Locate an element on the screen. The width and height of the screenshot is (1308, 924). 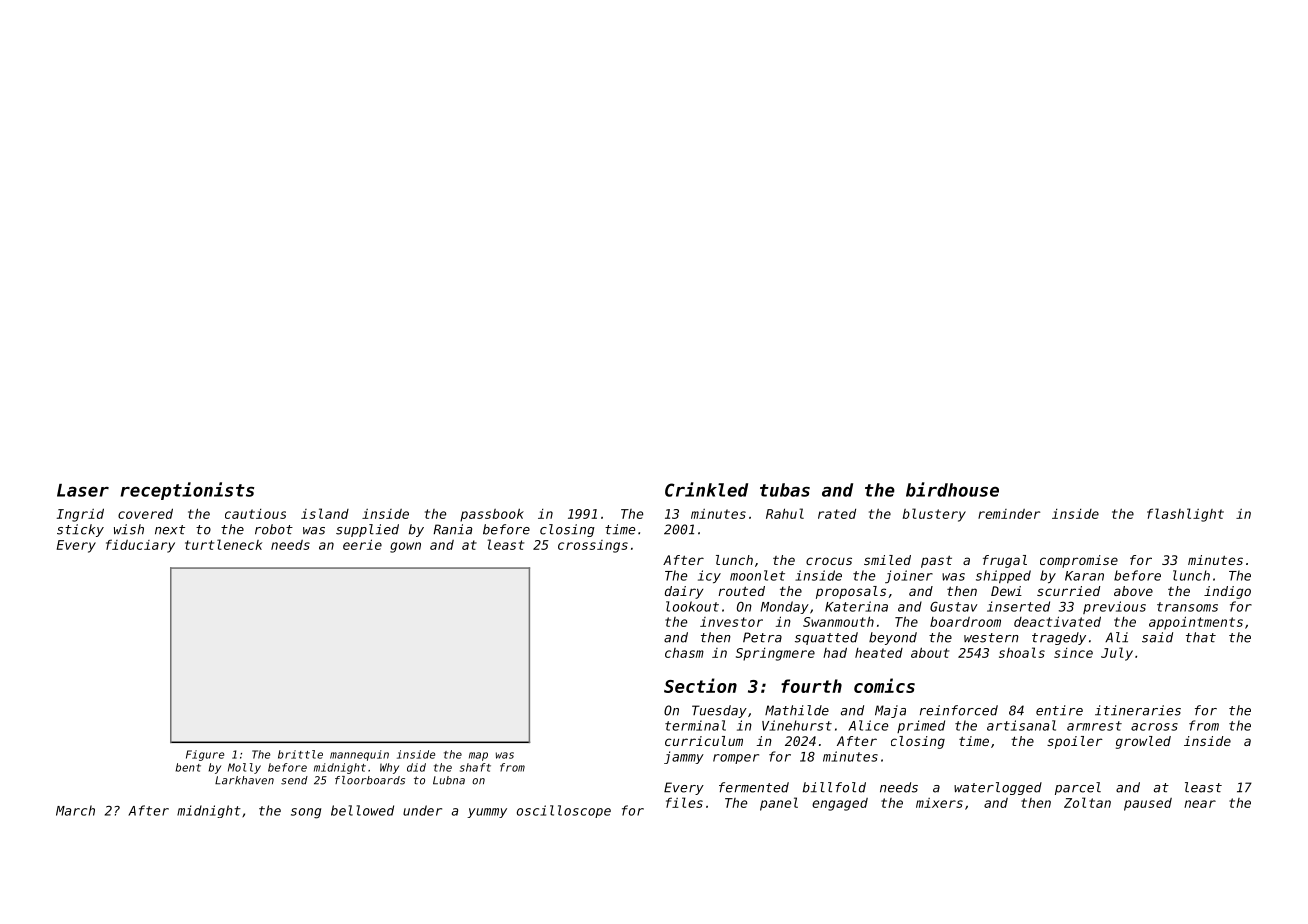
tubas is located at coordinates (785, 490).
